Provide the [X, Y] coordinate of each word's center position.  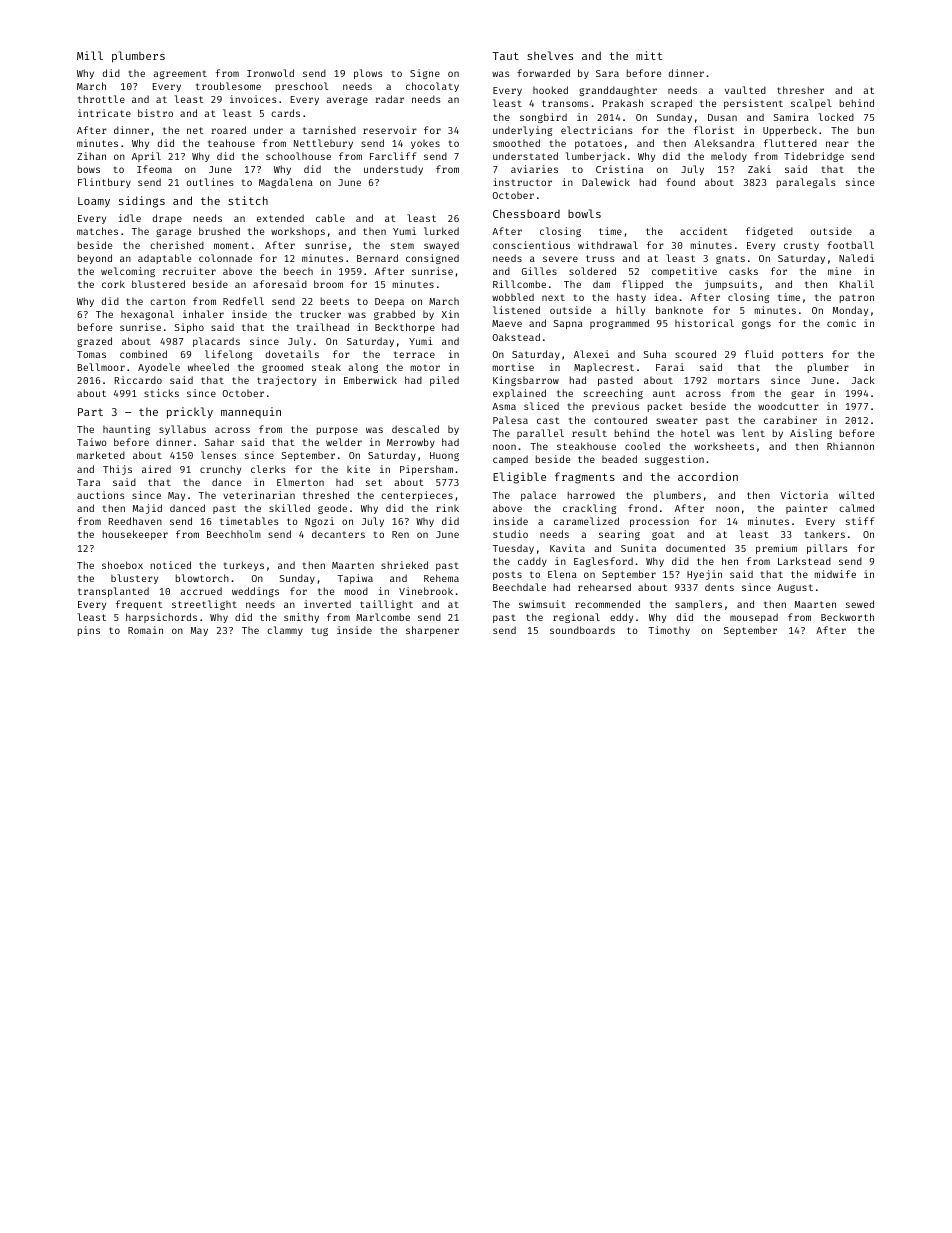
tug [320, 631]
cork [113, 284]
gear [802, 395]
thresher [800, 90]
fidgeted [769, 232]
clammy [285, 631]
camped [510, 460]
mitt [649, 55]
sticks [161, 393]
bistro [155, 113]
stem [402, 245]
